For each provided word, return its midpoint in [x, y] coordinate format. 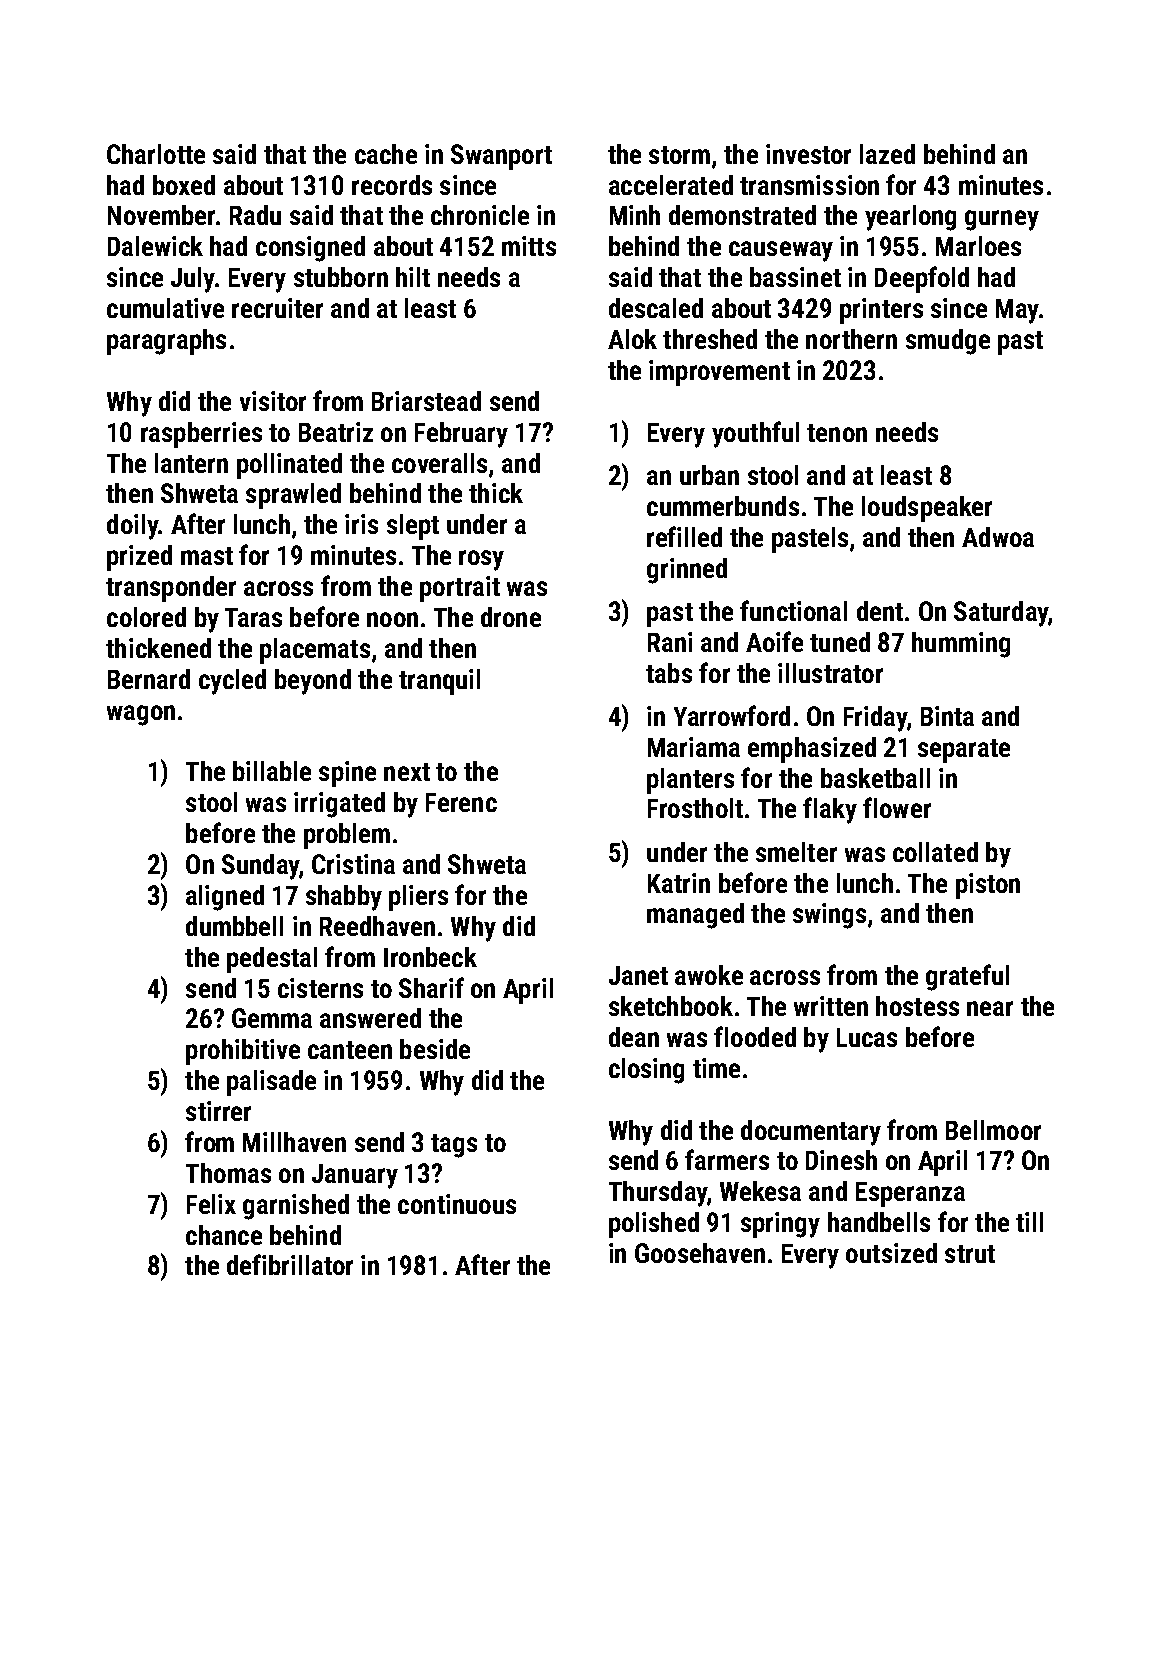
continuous [457, 1204]
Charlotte [156, 154]
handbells [879, 1222]
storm [679, 155]
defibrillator [290, 1264]
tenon [837, 433]
